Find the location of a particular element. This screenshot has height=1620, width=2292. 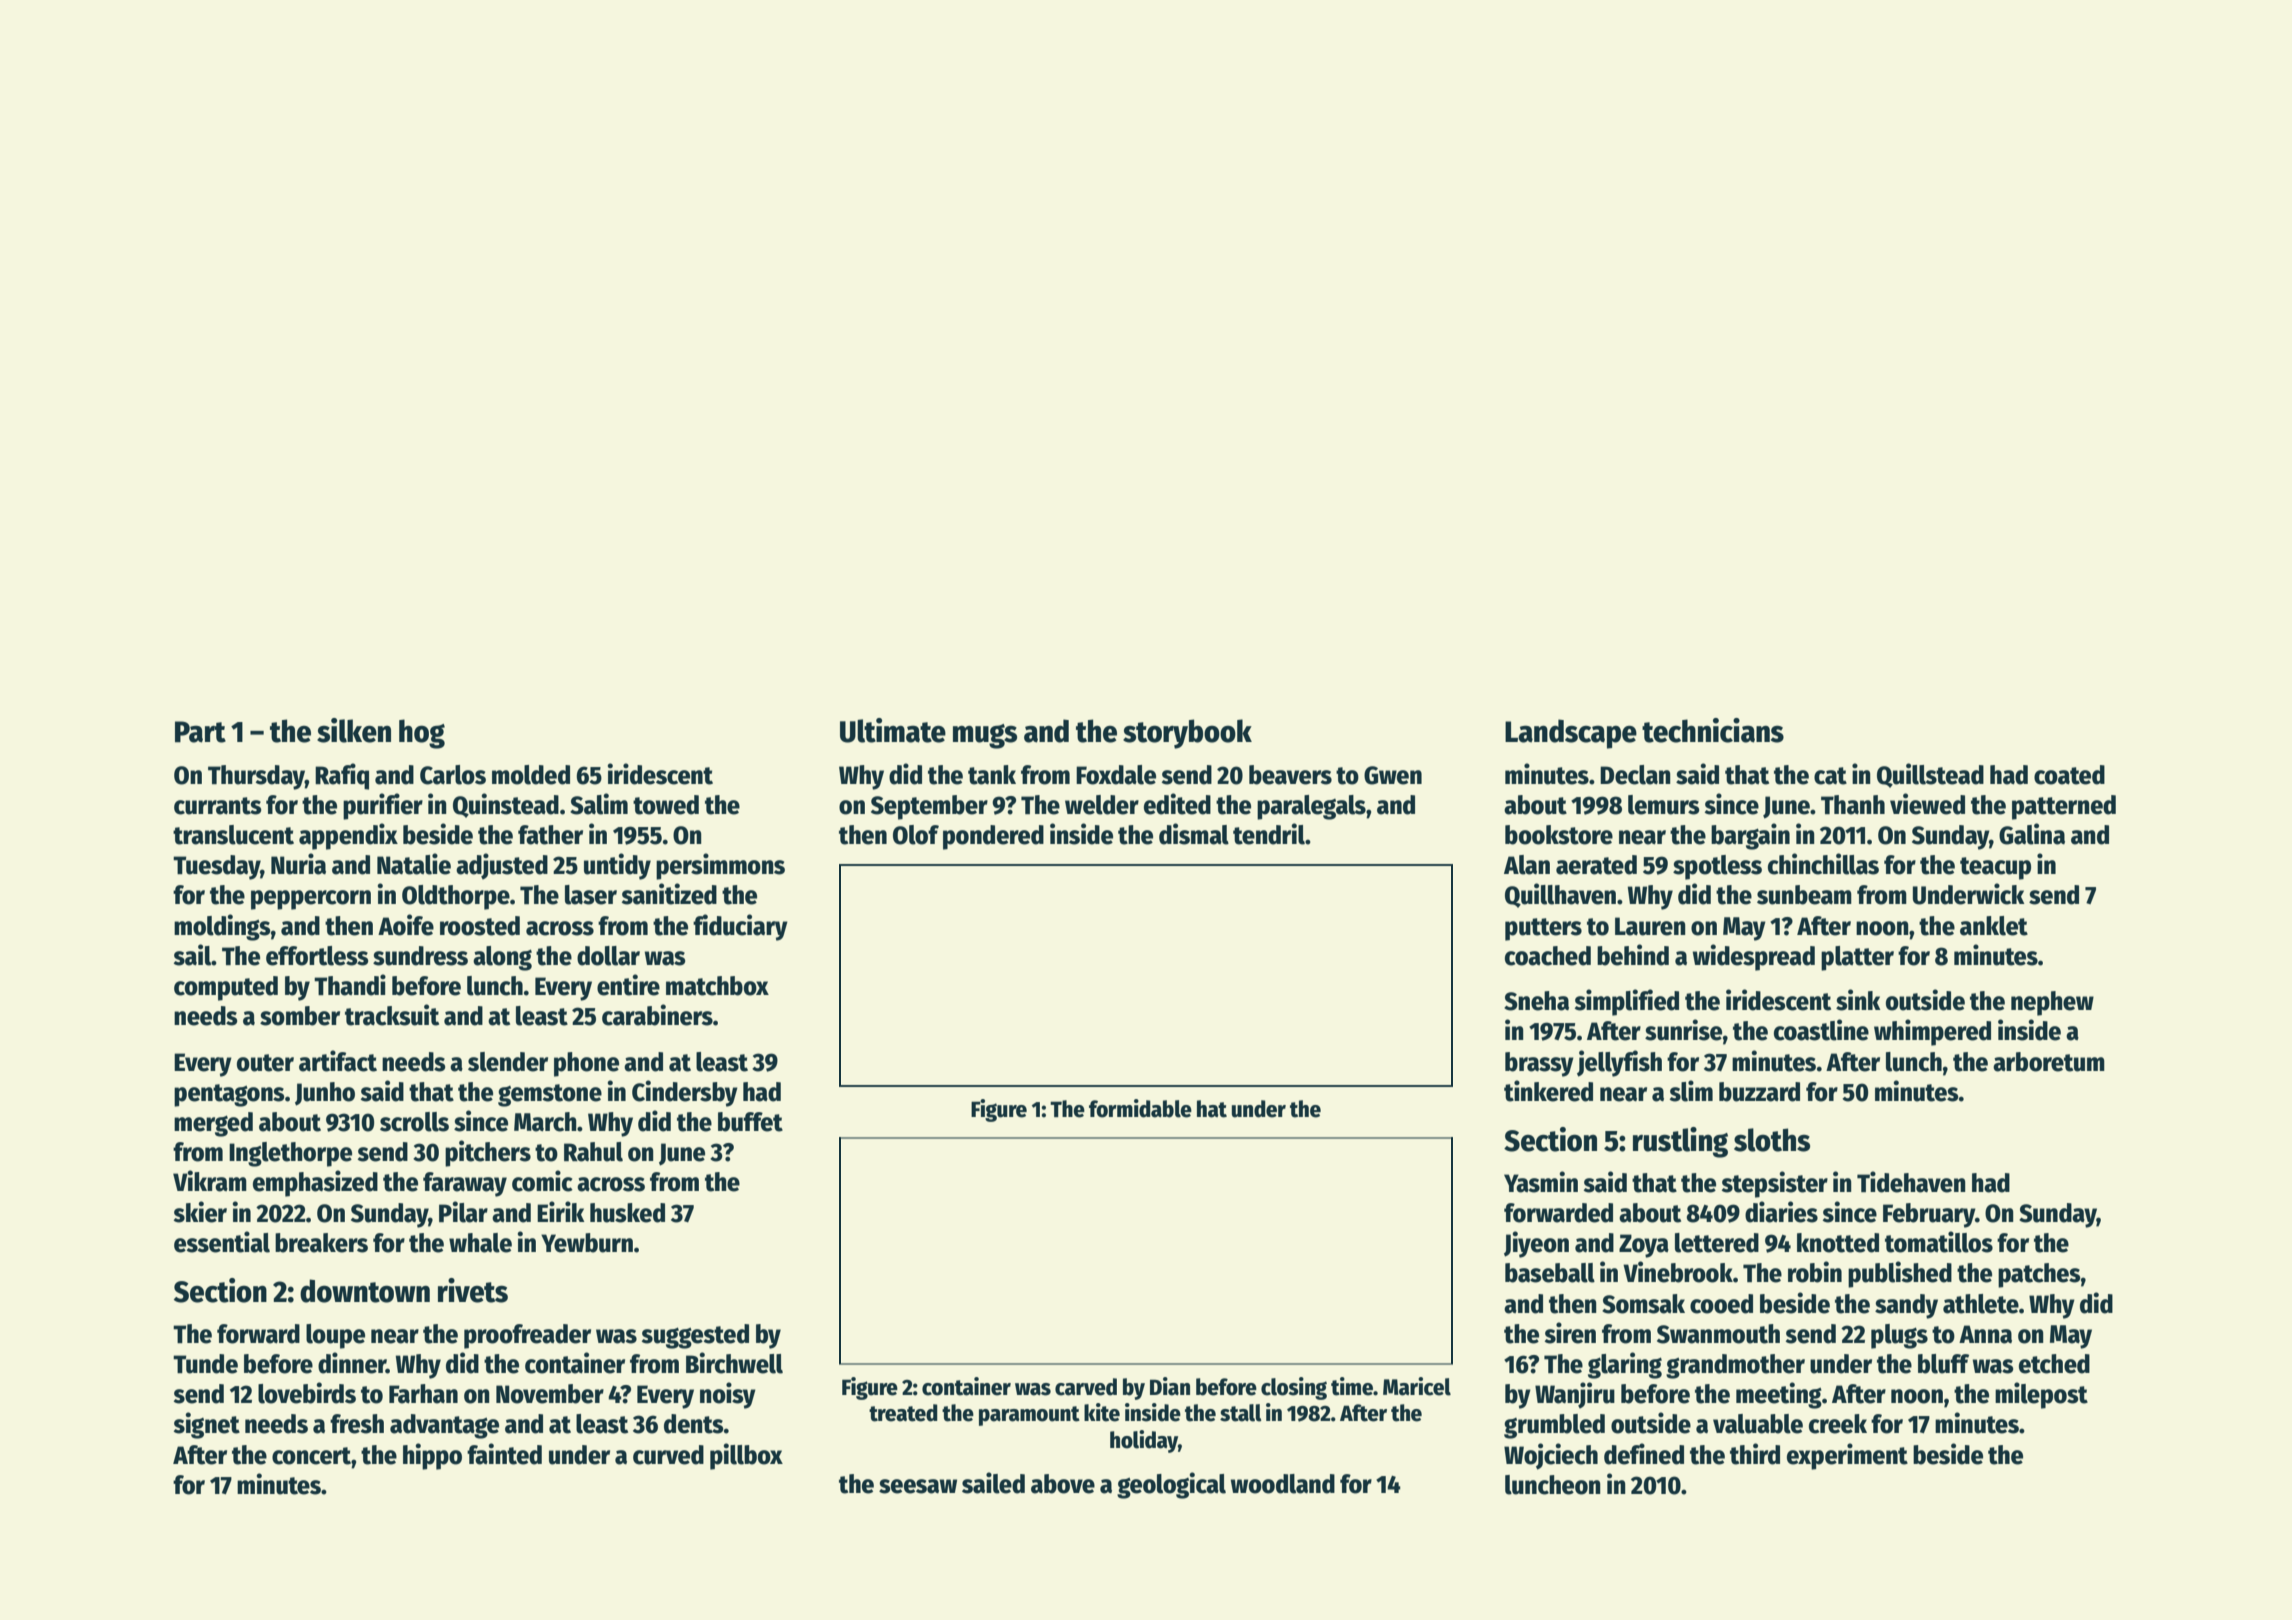

rustling is located at coordinates (1680, 1142).
